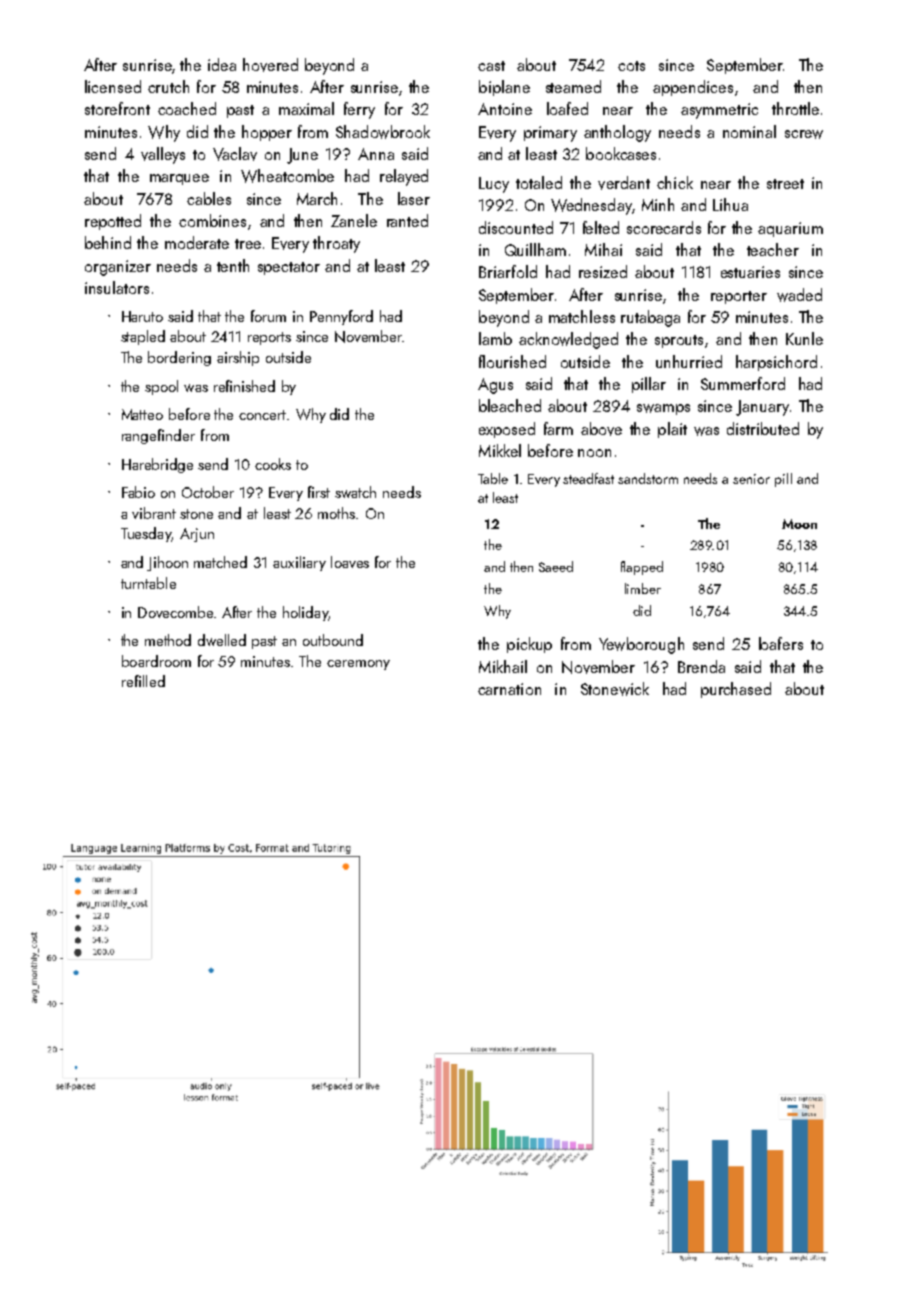 Image resolution: width=908 pixels, height=1316 pixels. What do you see at coordinates (222, 640) in the image?
I see `dwelled` at bounding box center [222, 640].
